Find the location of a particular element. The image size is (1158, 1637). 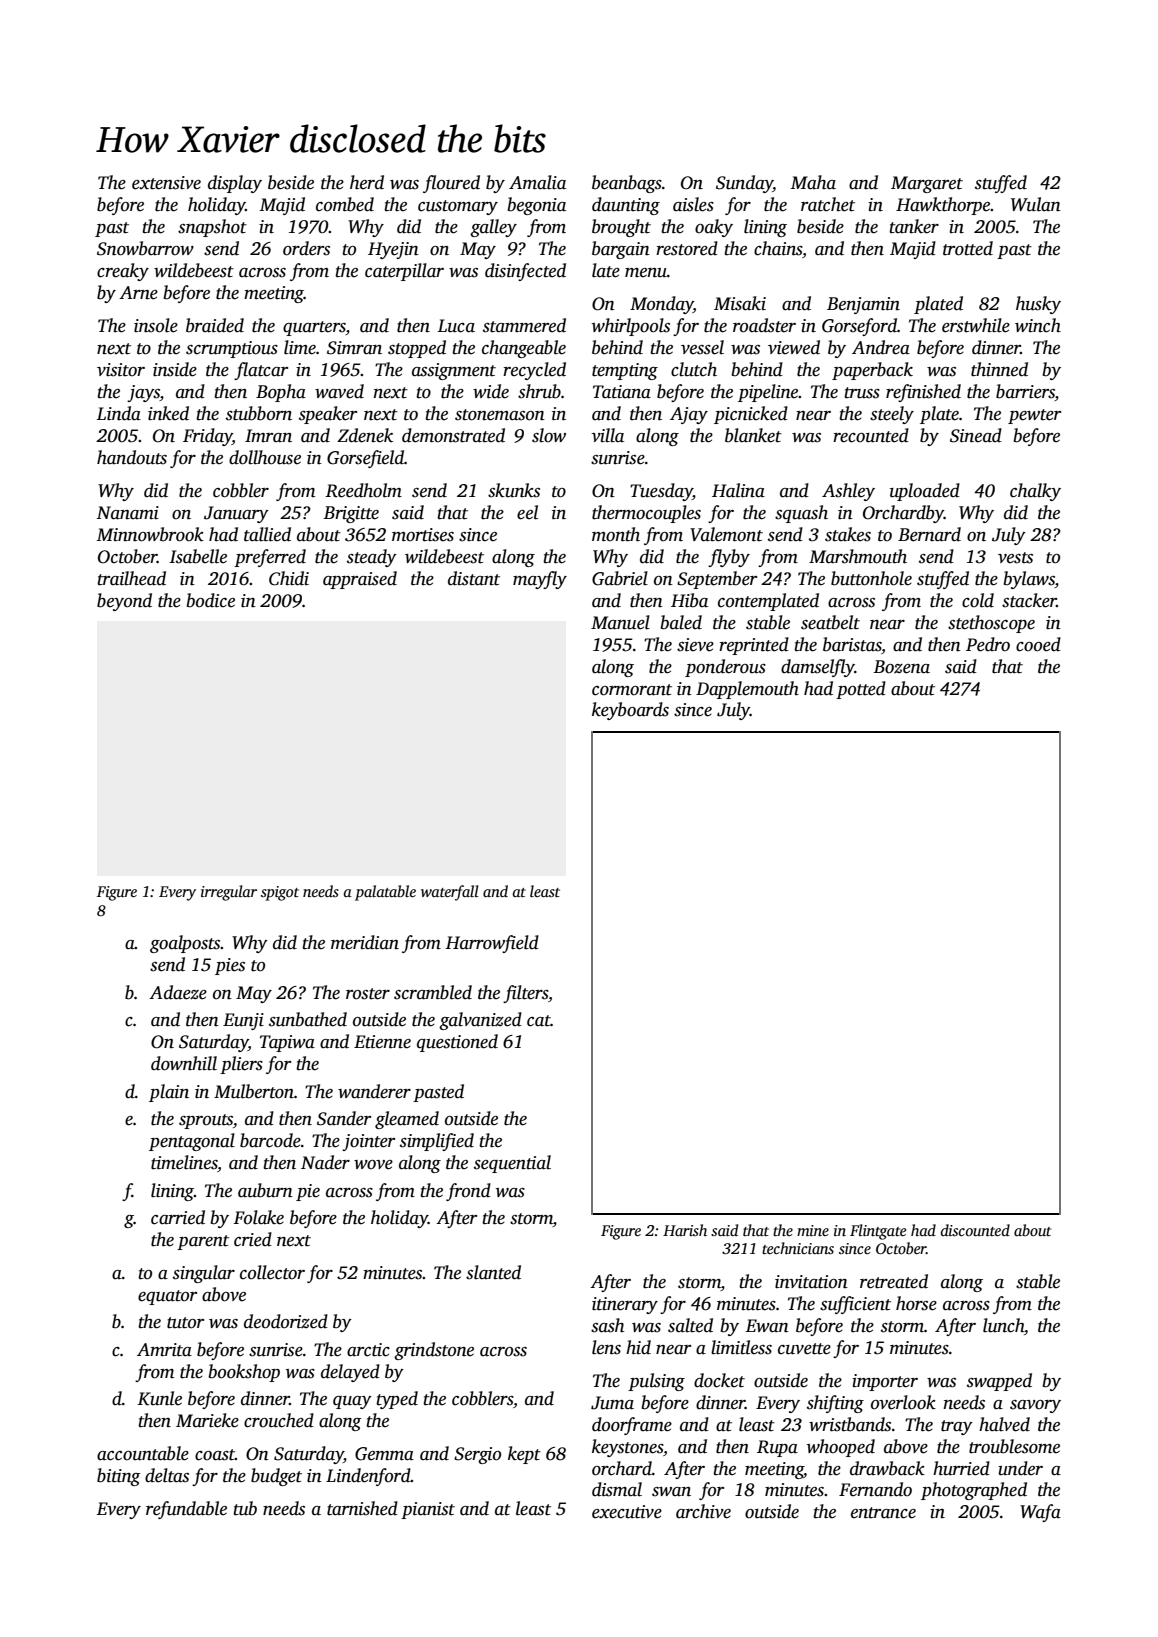

aisles is located at coordinates (693, 204).
